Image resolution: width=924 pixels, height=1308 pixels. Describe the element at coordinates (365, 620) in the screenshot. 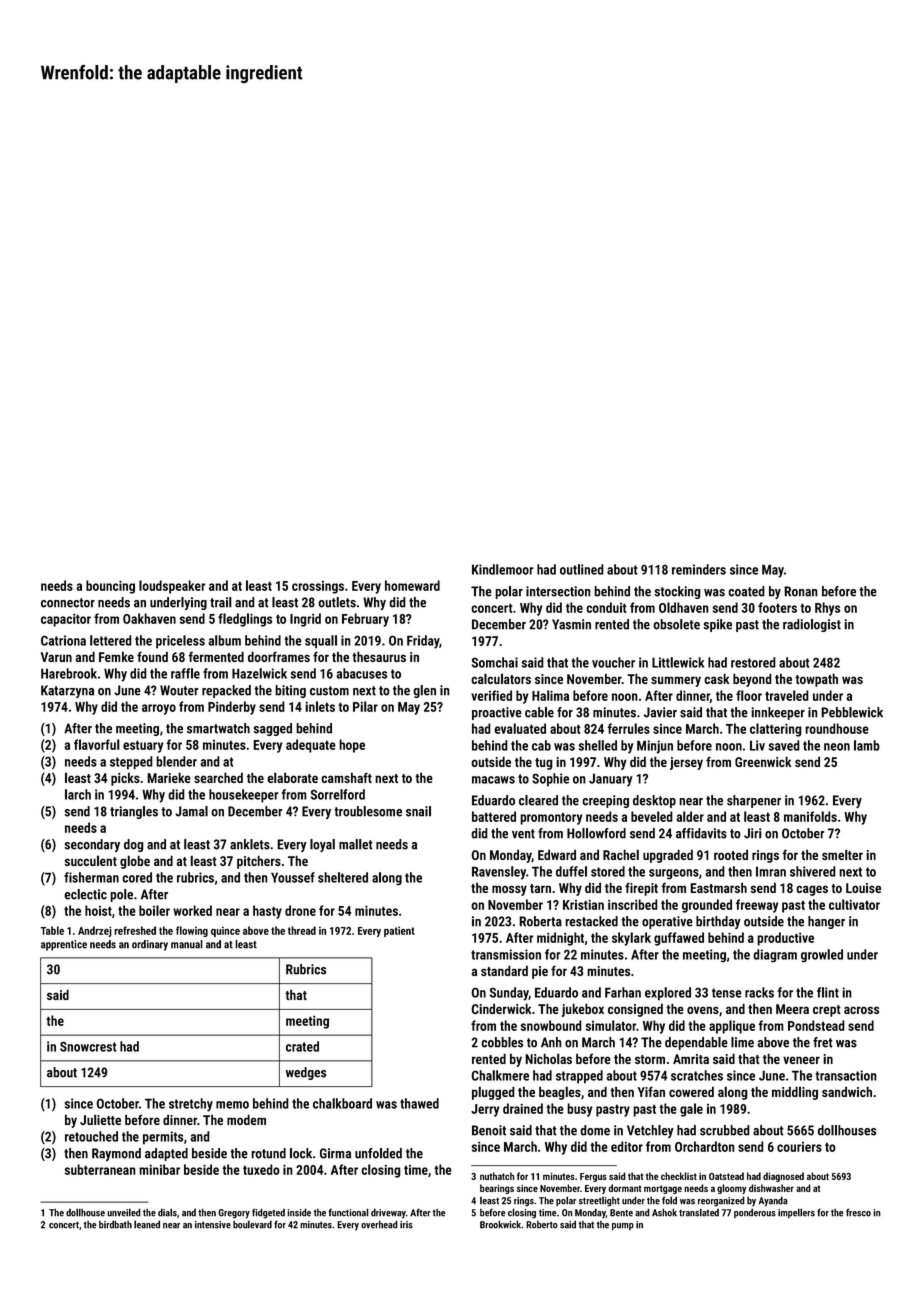

I see `February` at that location.
